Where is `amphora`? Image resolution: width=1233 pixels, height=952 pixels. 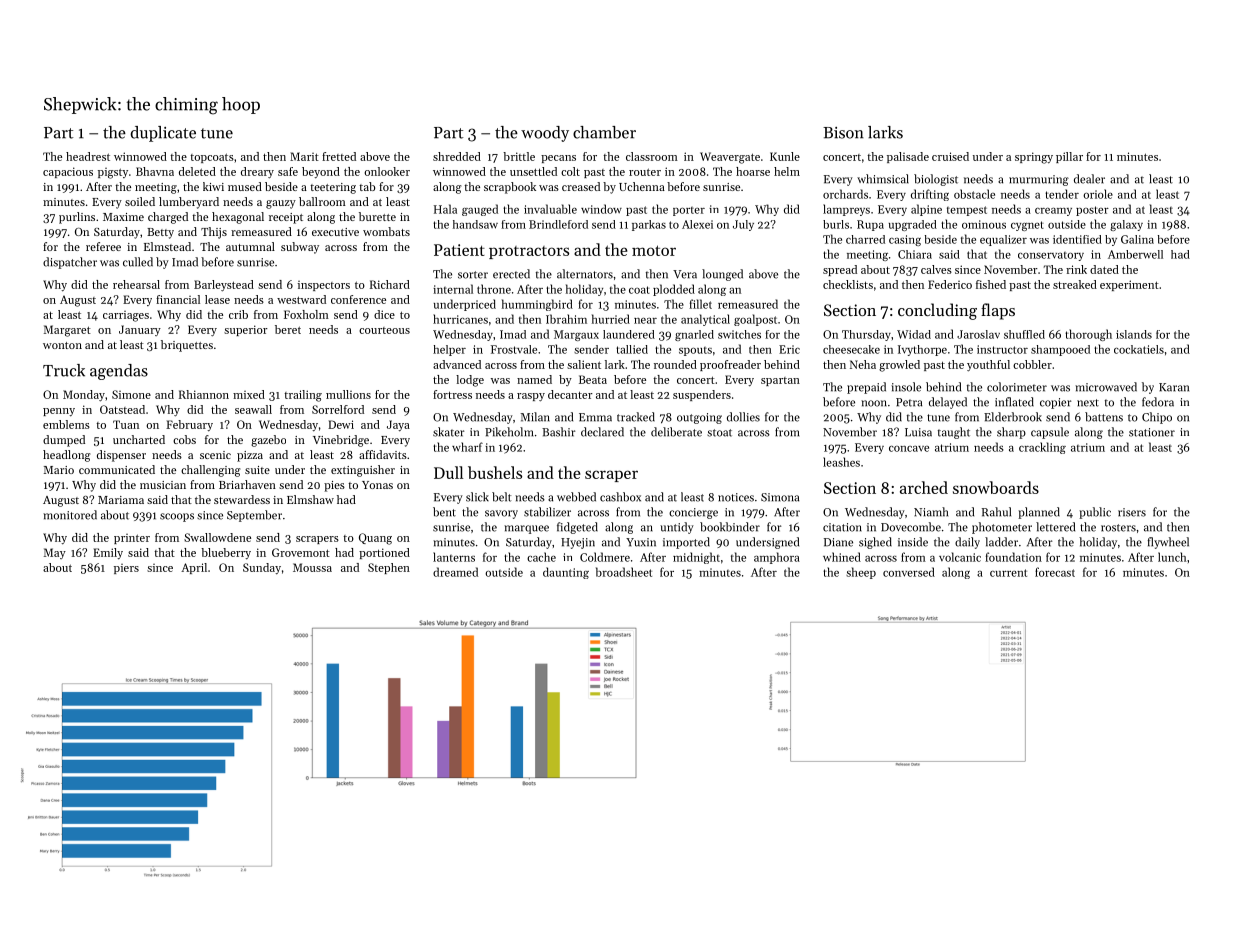
amphora is located at coordinates (777, 558).
